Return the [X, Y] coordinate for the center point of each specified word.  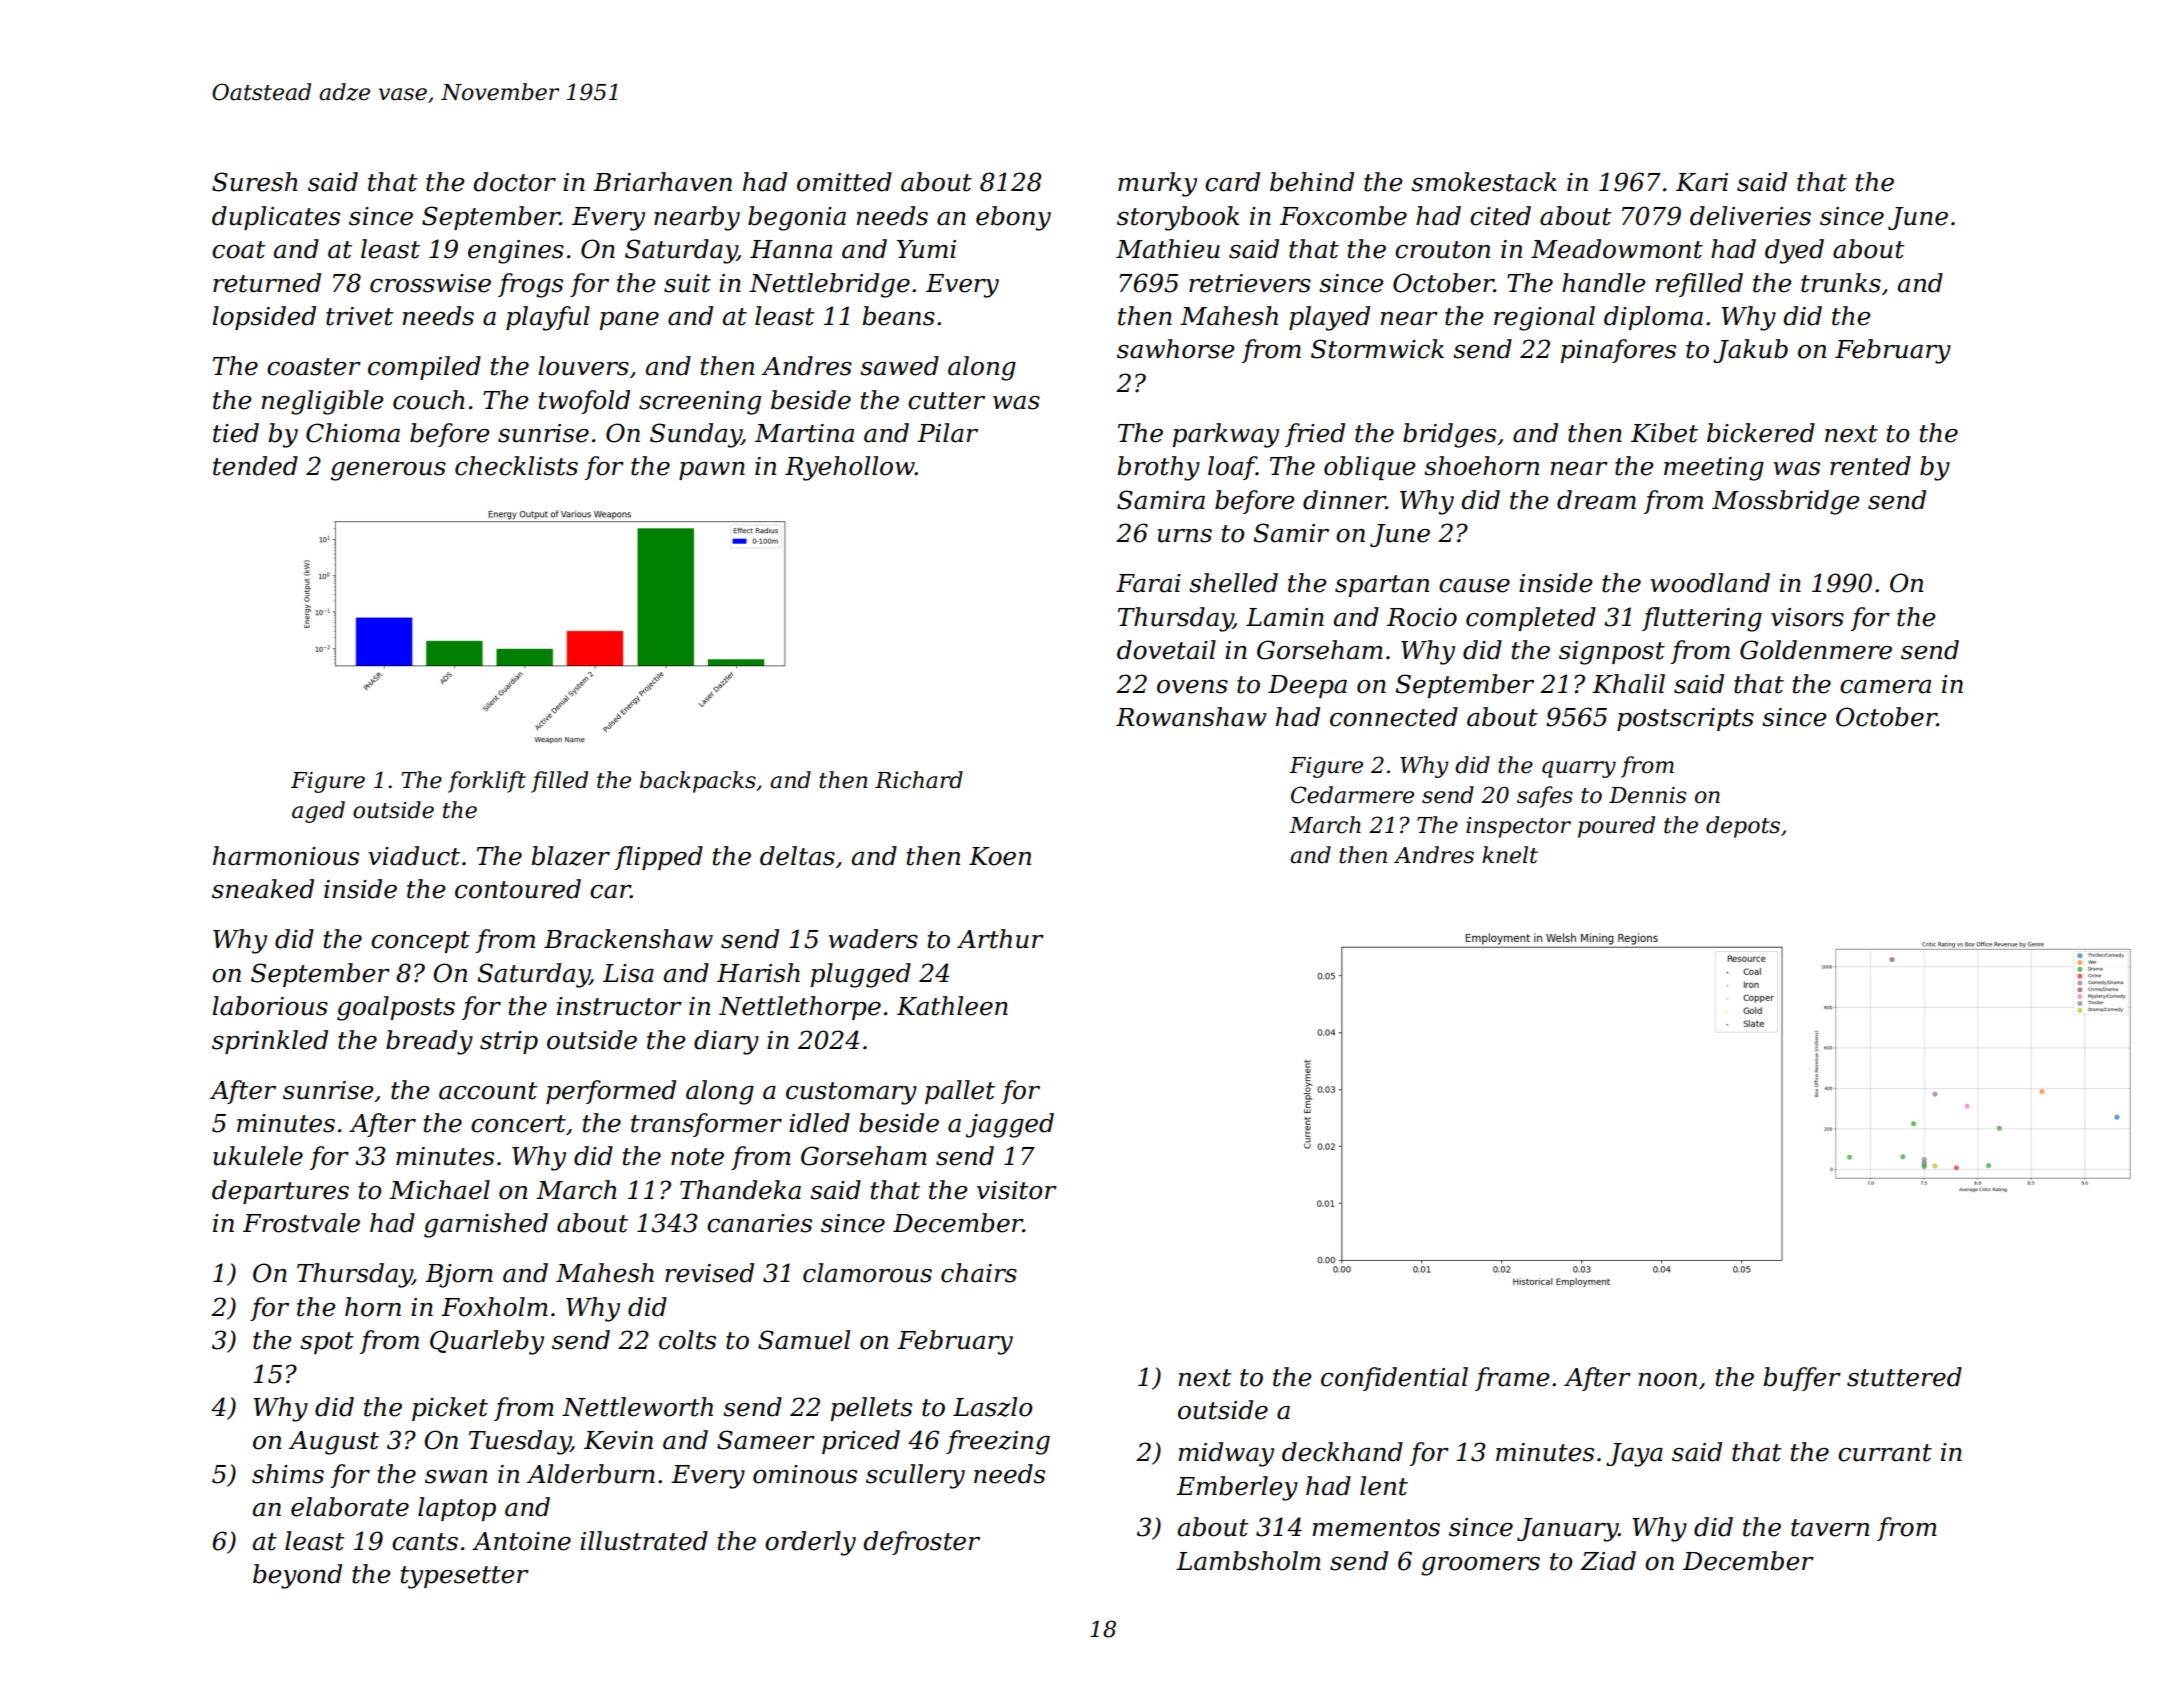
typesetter [465, 1577]
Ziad [1608, 1561]
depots [1743, 827]
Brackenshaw [628, 939]
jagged [1010, 1125]
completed [1531, 619]
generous [388, 471]
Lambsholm [1248, 1561]
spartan [1382, 586]
